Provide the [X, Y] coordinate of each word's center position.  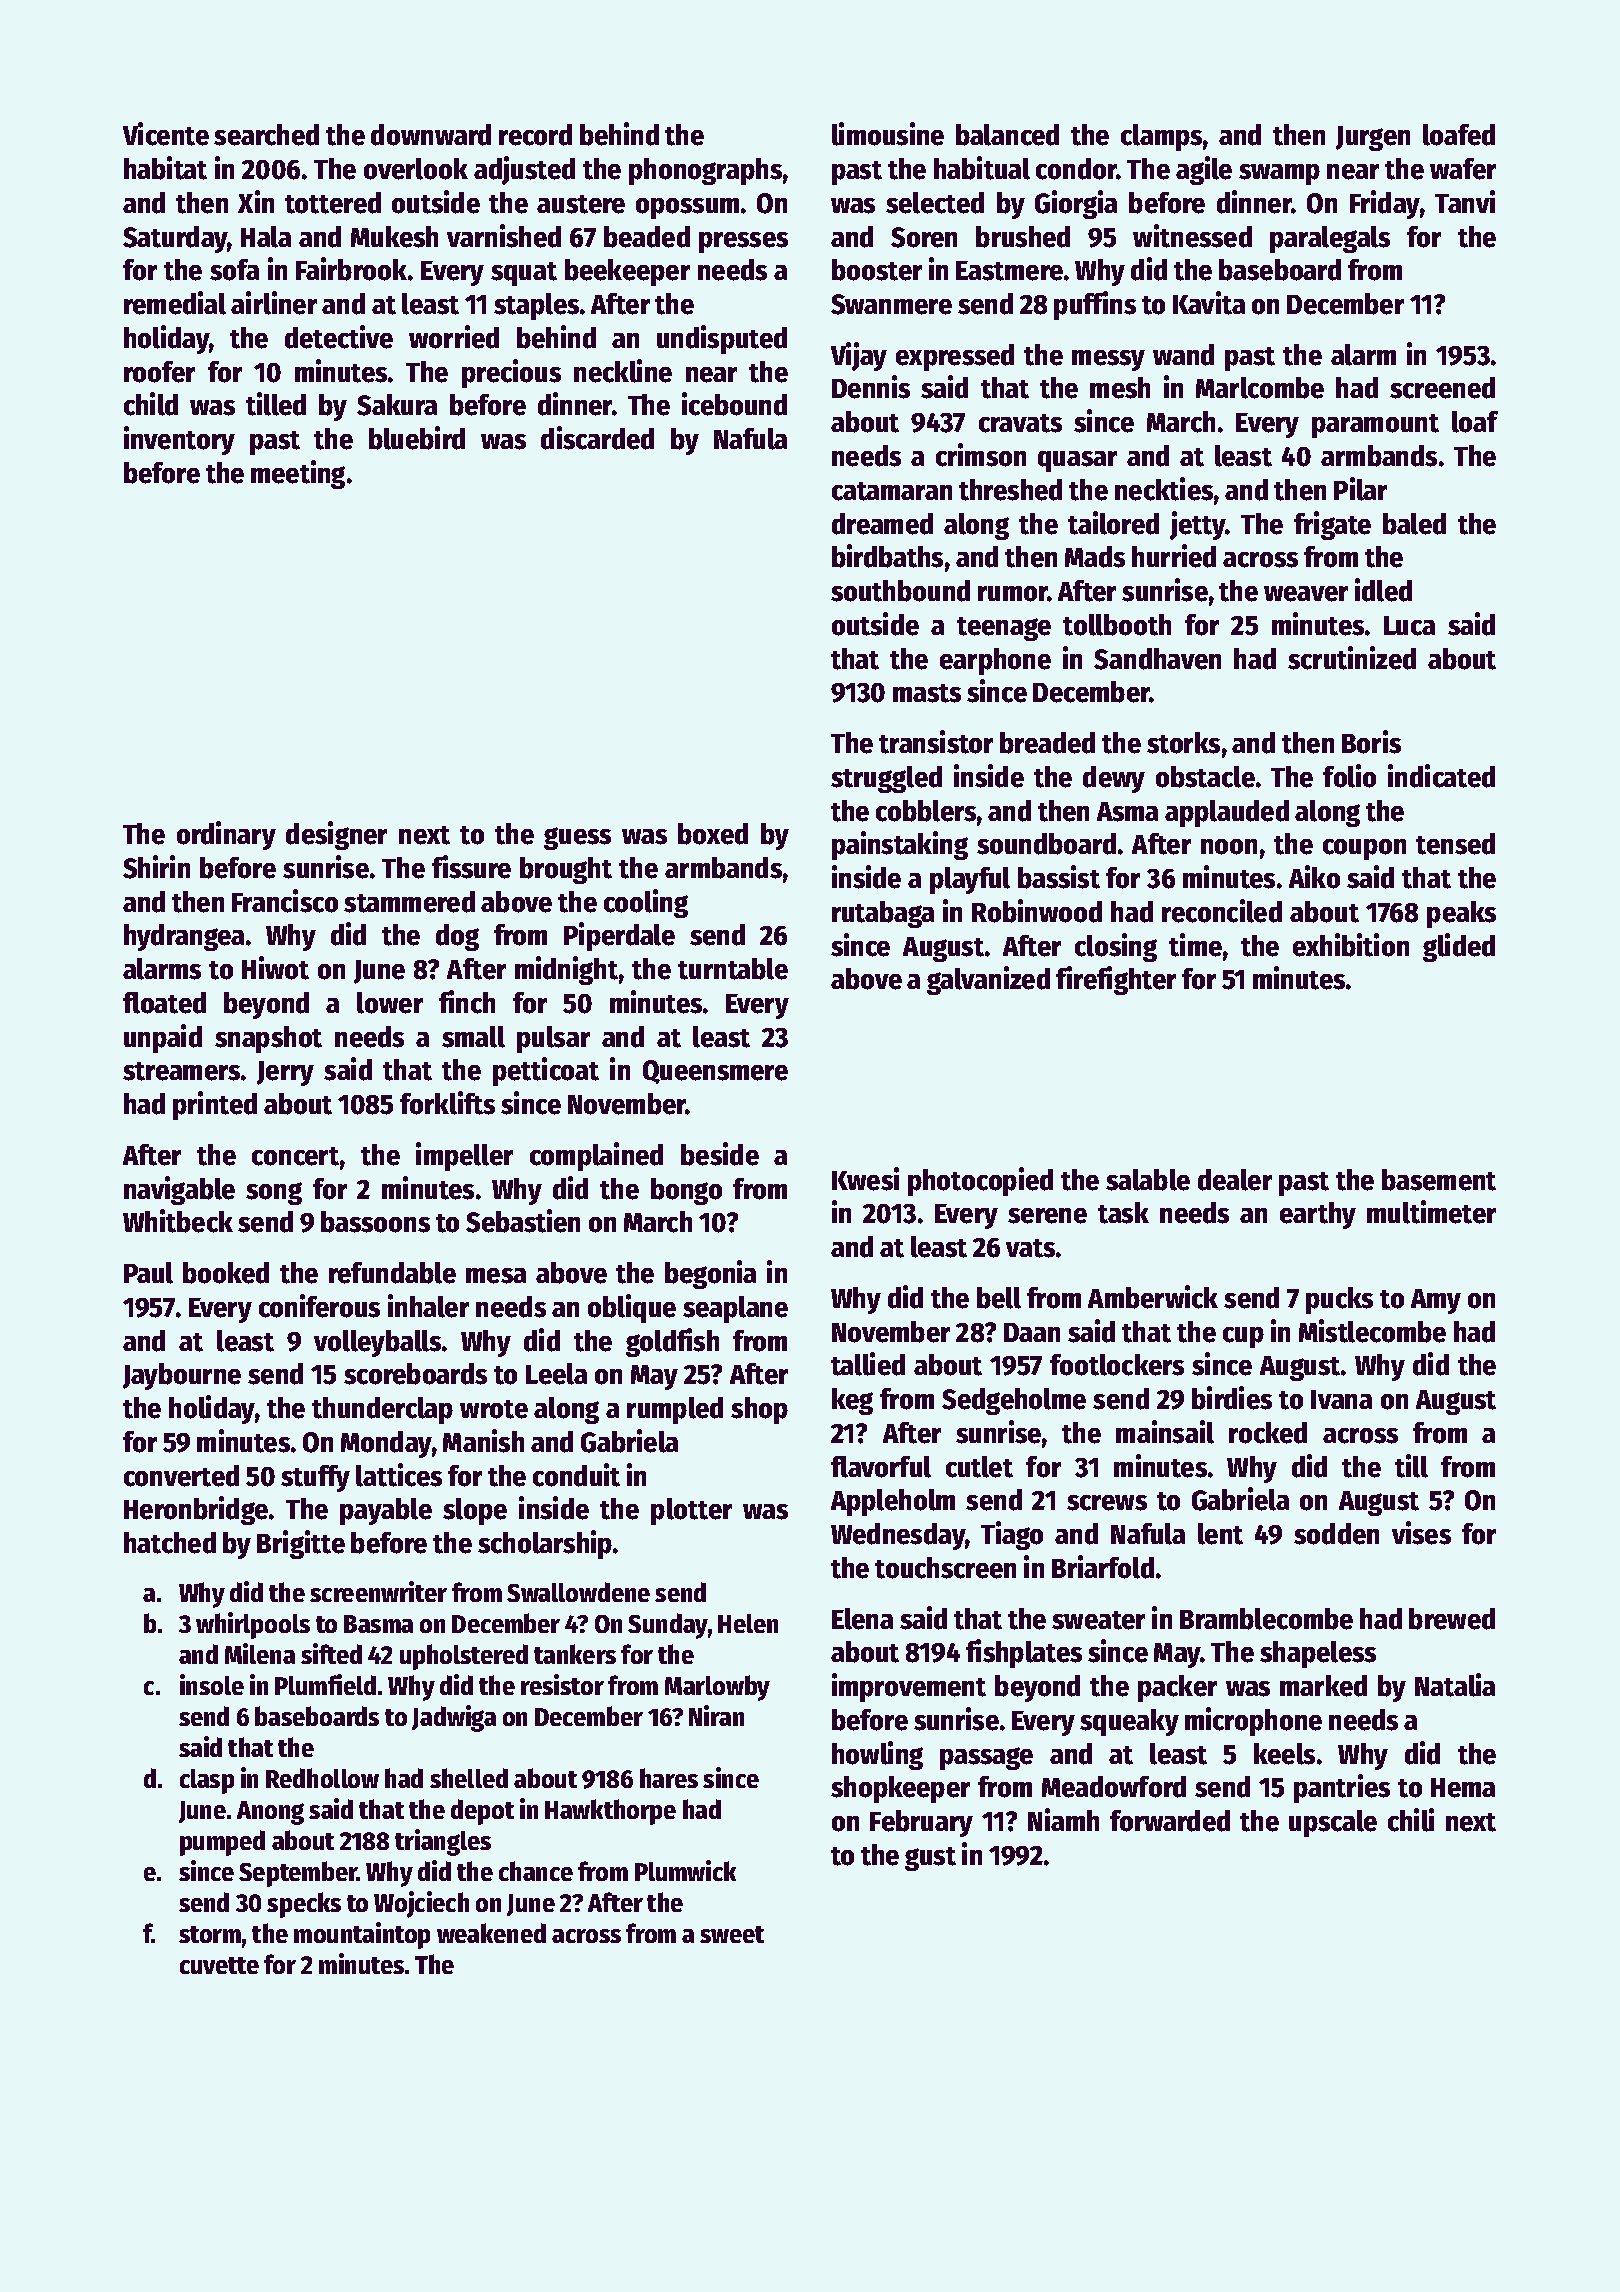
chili [1411, 1820]
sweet [732, 1934]
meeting [298, 474]
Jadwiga [454, 1718]
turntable [733, 969]
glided [1459, 947]
